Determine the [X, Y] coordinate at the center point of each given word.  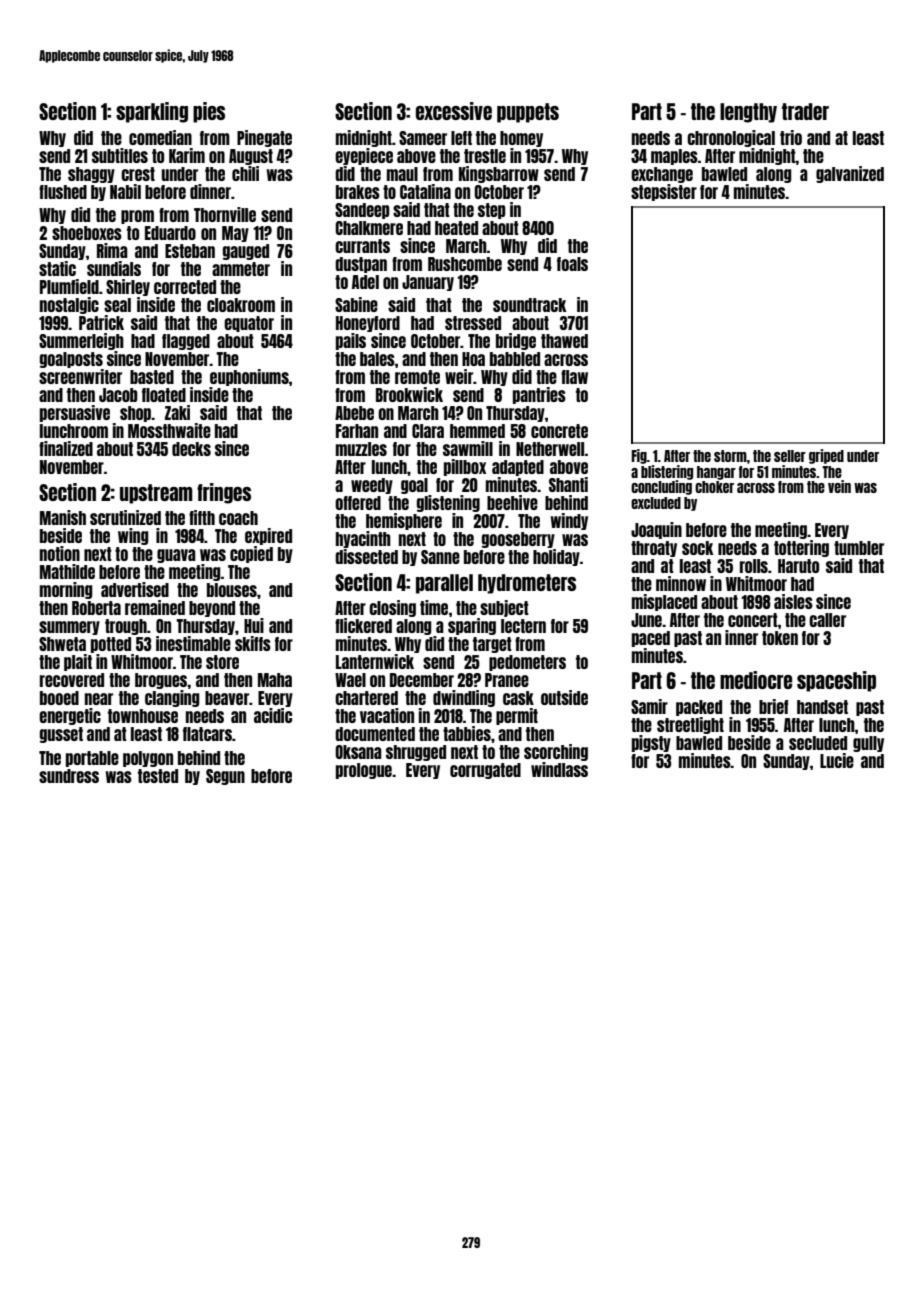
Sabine [356, 304]
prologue [364, 771]
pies [209, 112]
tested [158, 776]
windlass [559, 769]
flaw [574, 377]
